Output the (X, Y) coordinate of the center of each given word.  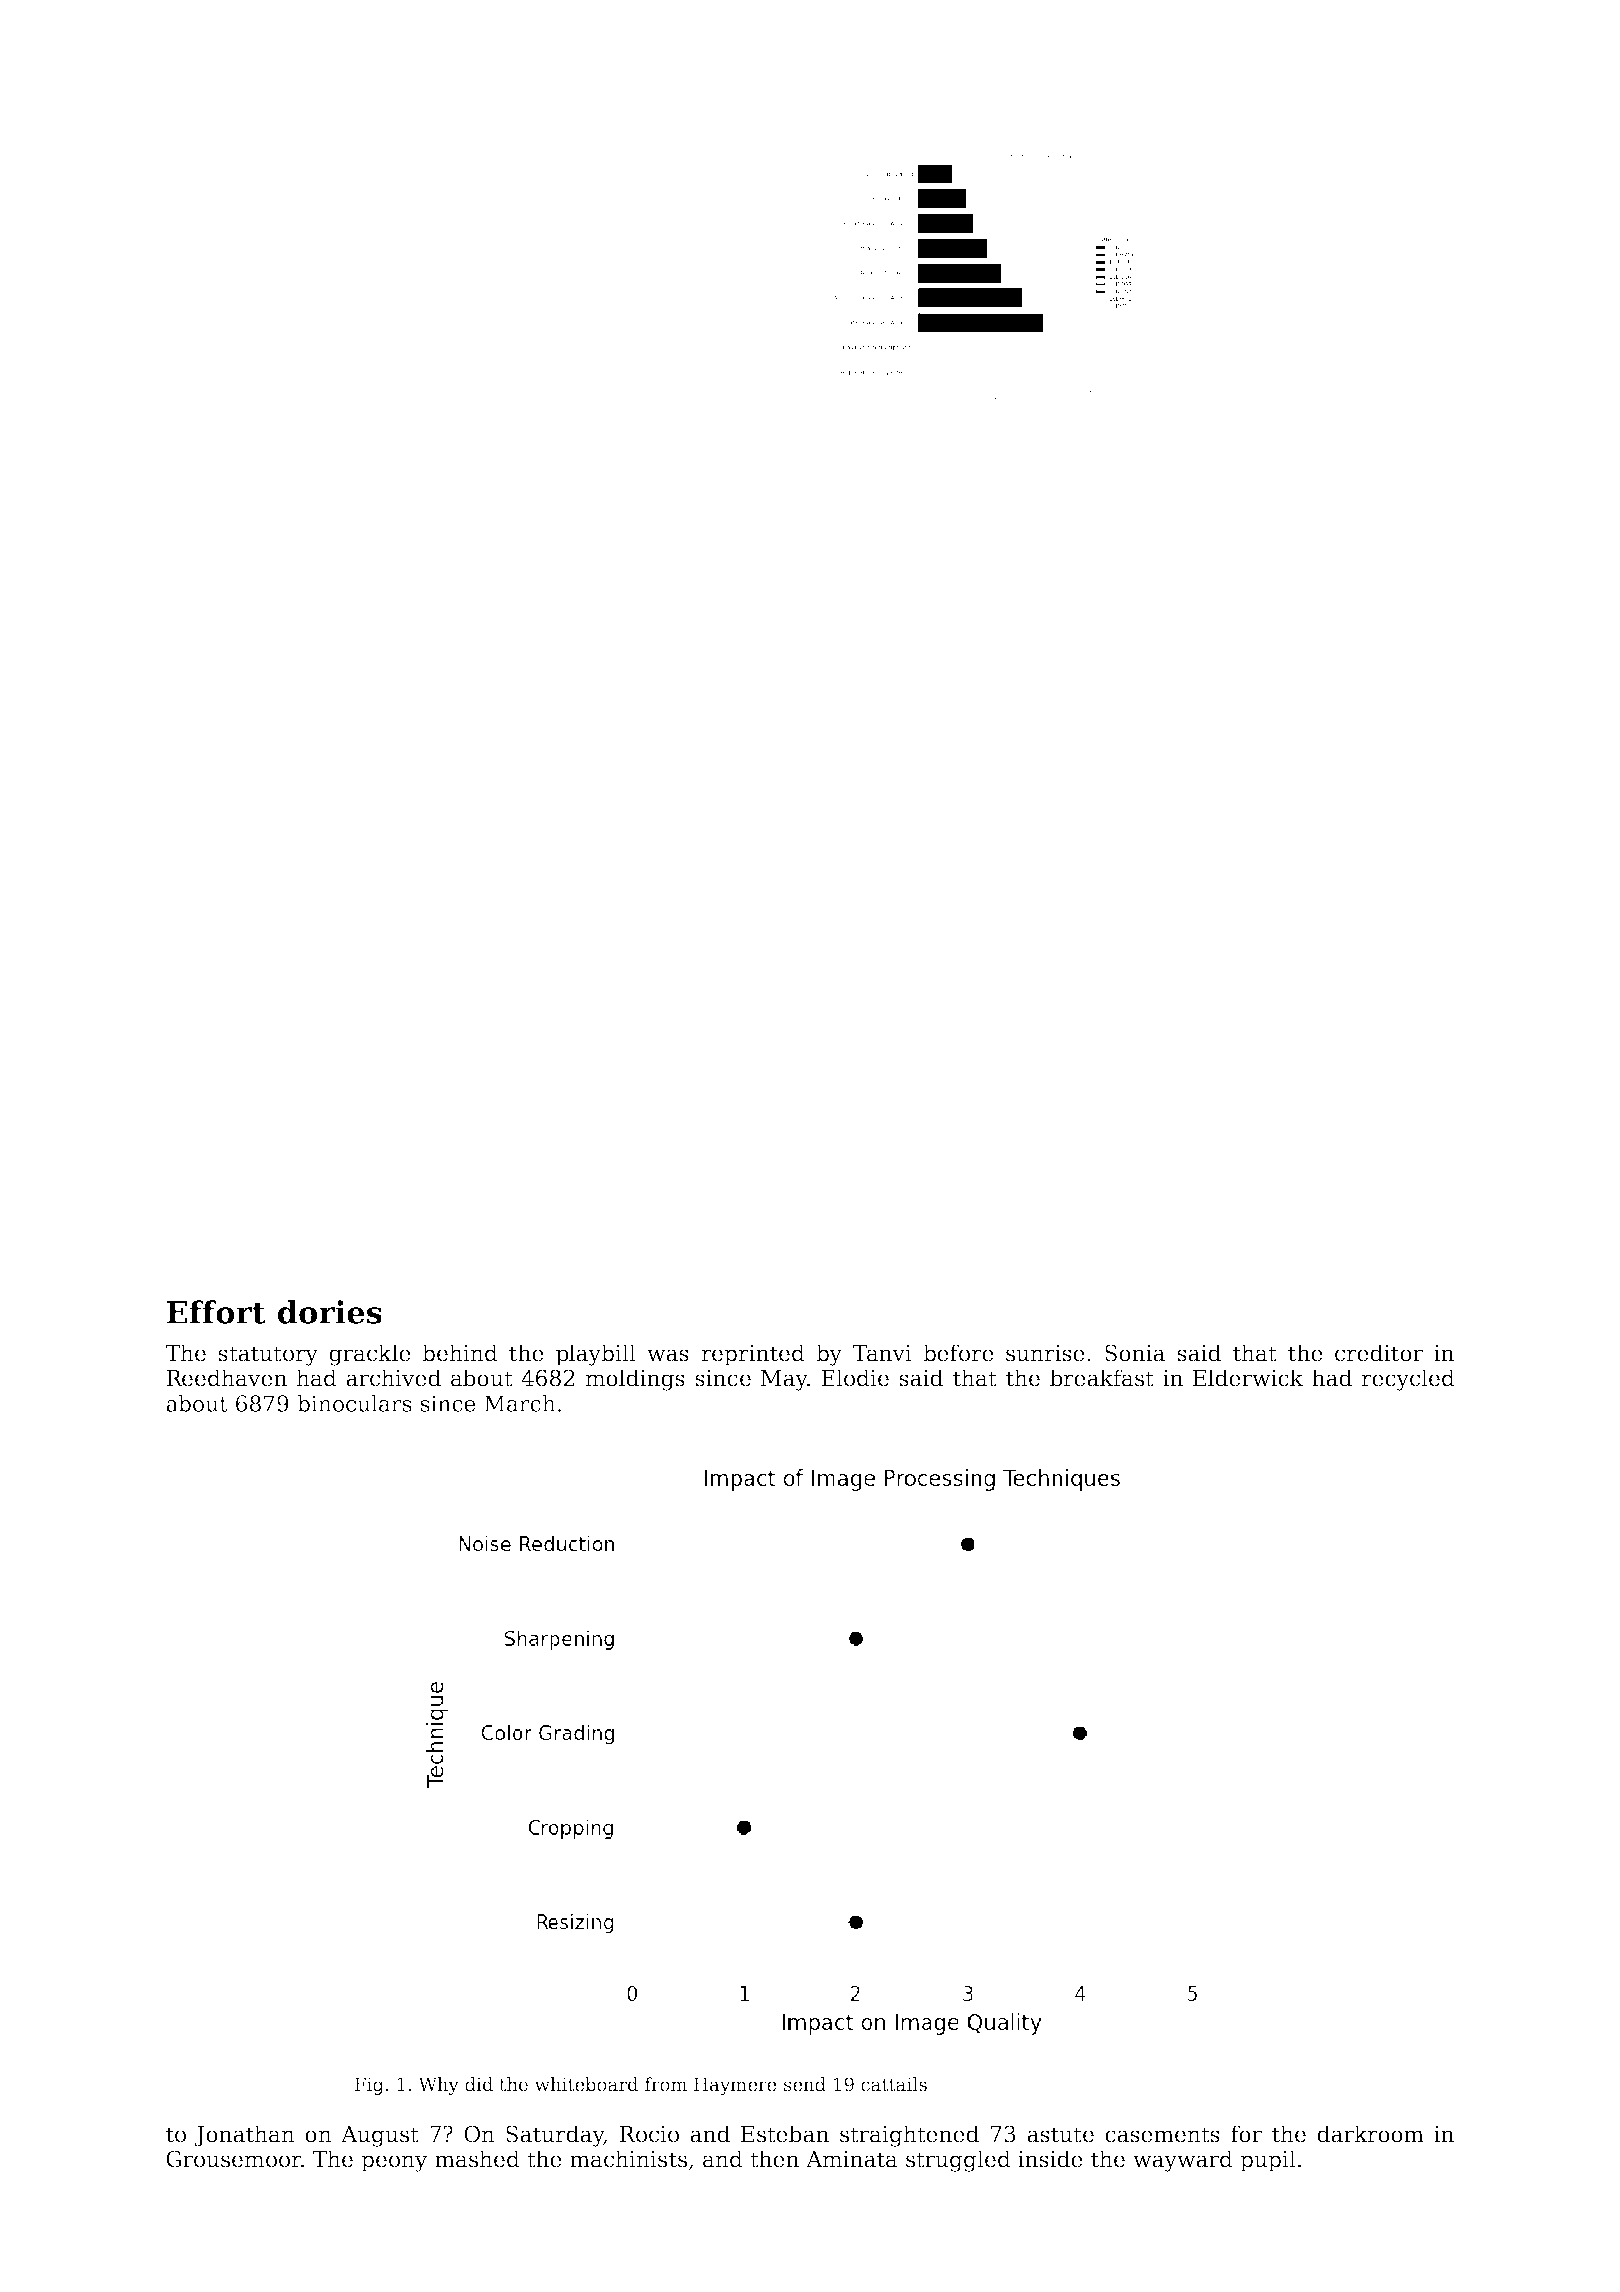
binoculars (354, 1403)
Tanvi (882, 1353)
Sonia (1135, 1353)
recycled (1408, 1380)
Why (438, 2086)
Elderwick (1248, 1378)
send (805, 2084)
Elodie (855, 1378)
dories (330, 1312)
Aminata (852, 2159)
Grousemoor (233, 2159)
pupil (1268, 2161)
